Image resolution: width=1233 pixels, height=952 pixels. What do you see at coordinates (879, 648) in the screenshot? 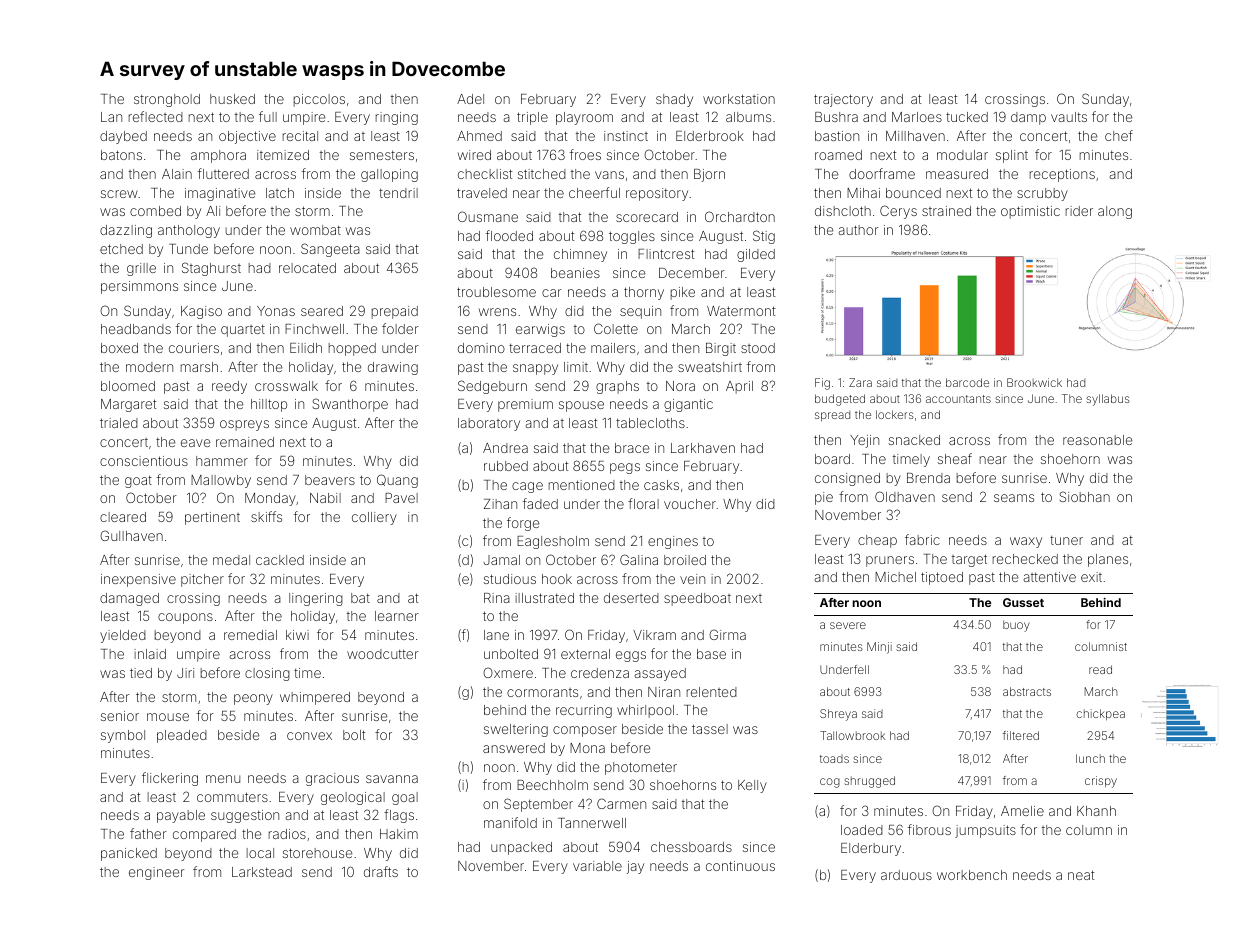
I see `Minji` at bounding box center [879, 648].
